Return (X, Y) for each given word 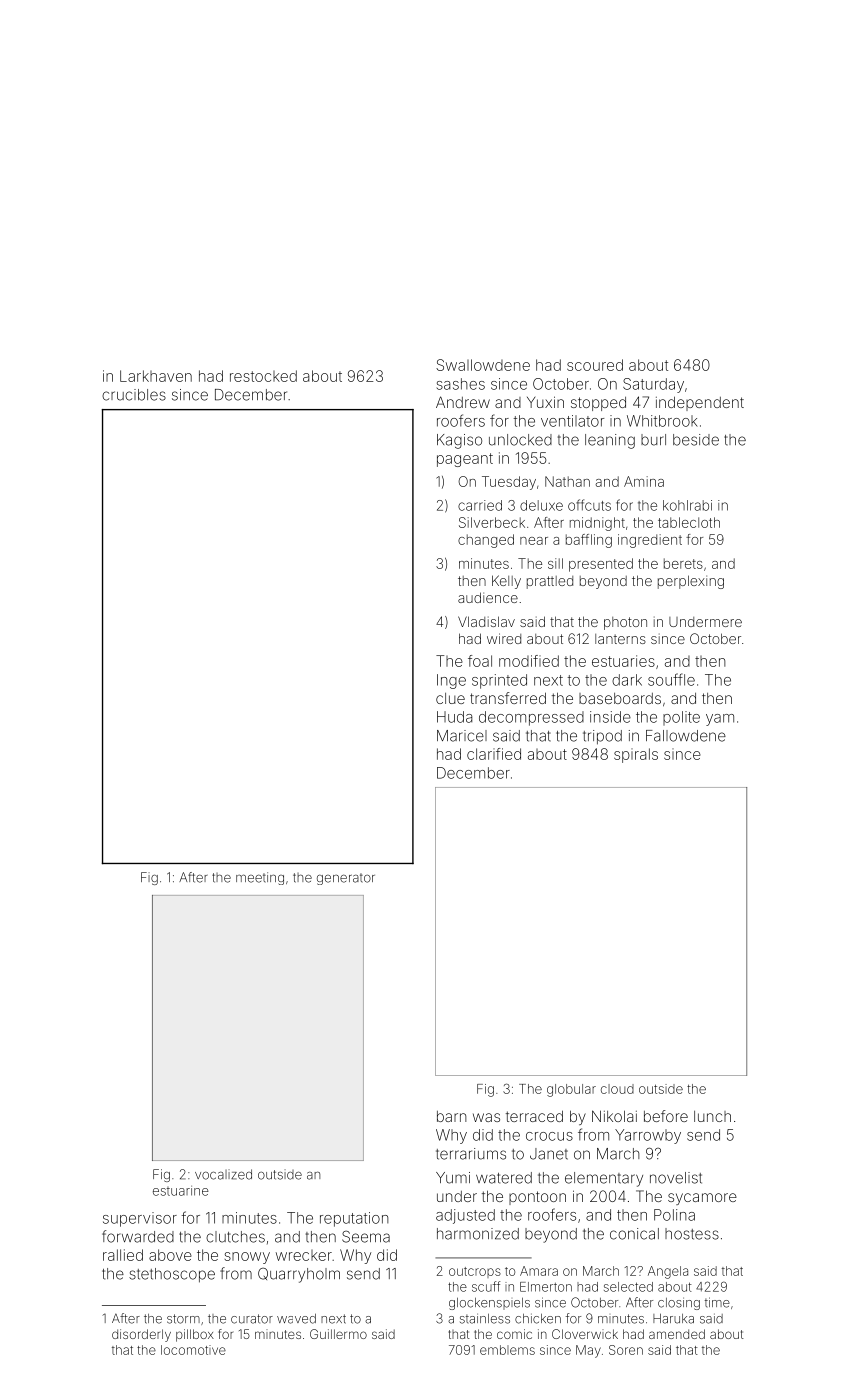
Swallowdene (483, 365)
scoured (595, 365)
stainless (485, 1318)
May (588, 1351)
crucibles (134, 395)
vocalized (223, 1174)
